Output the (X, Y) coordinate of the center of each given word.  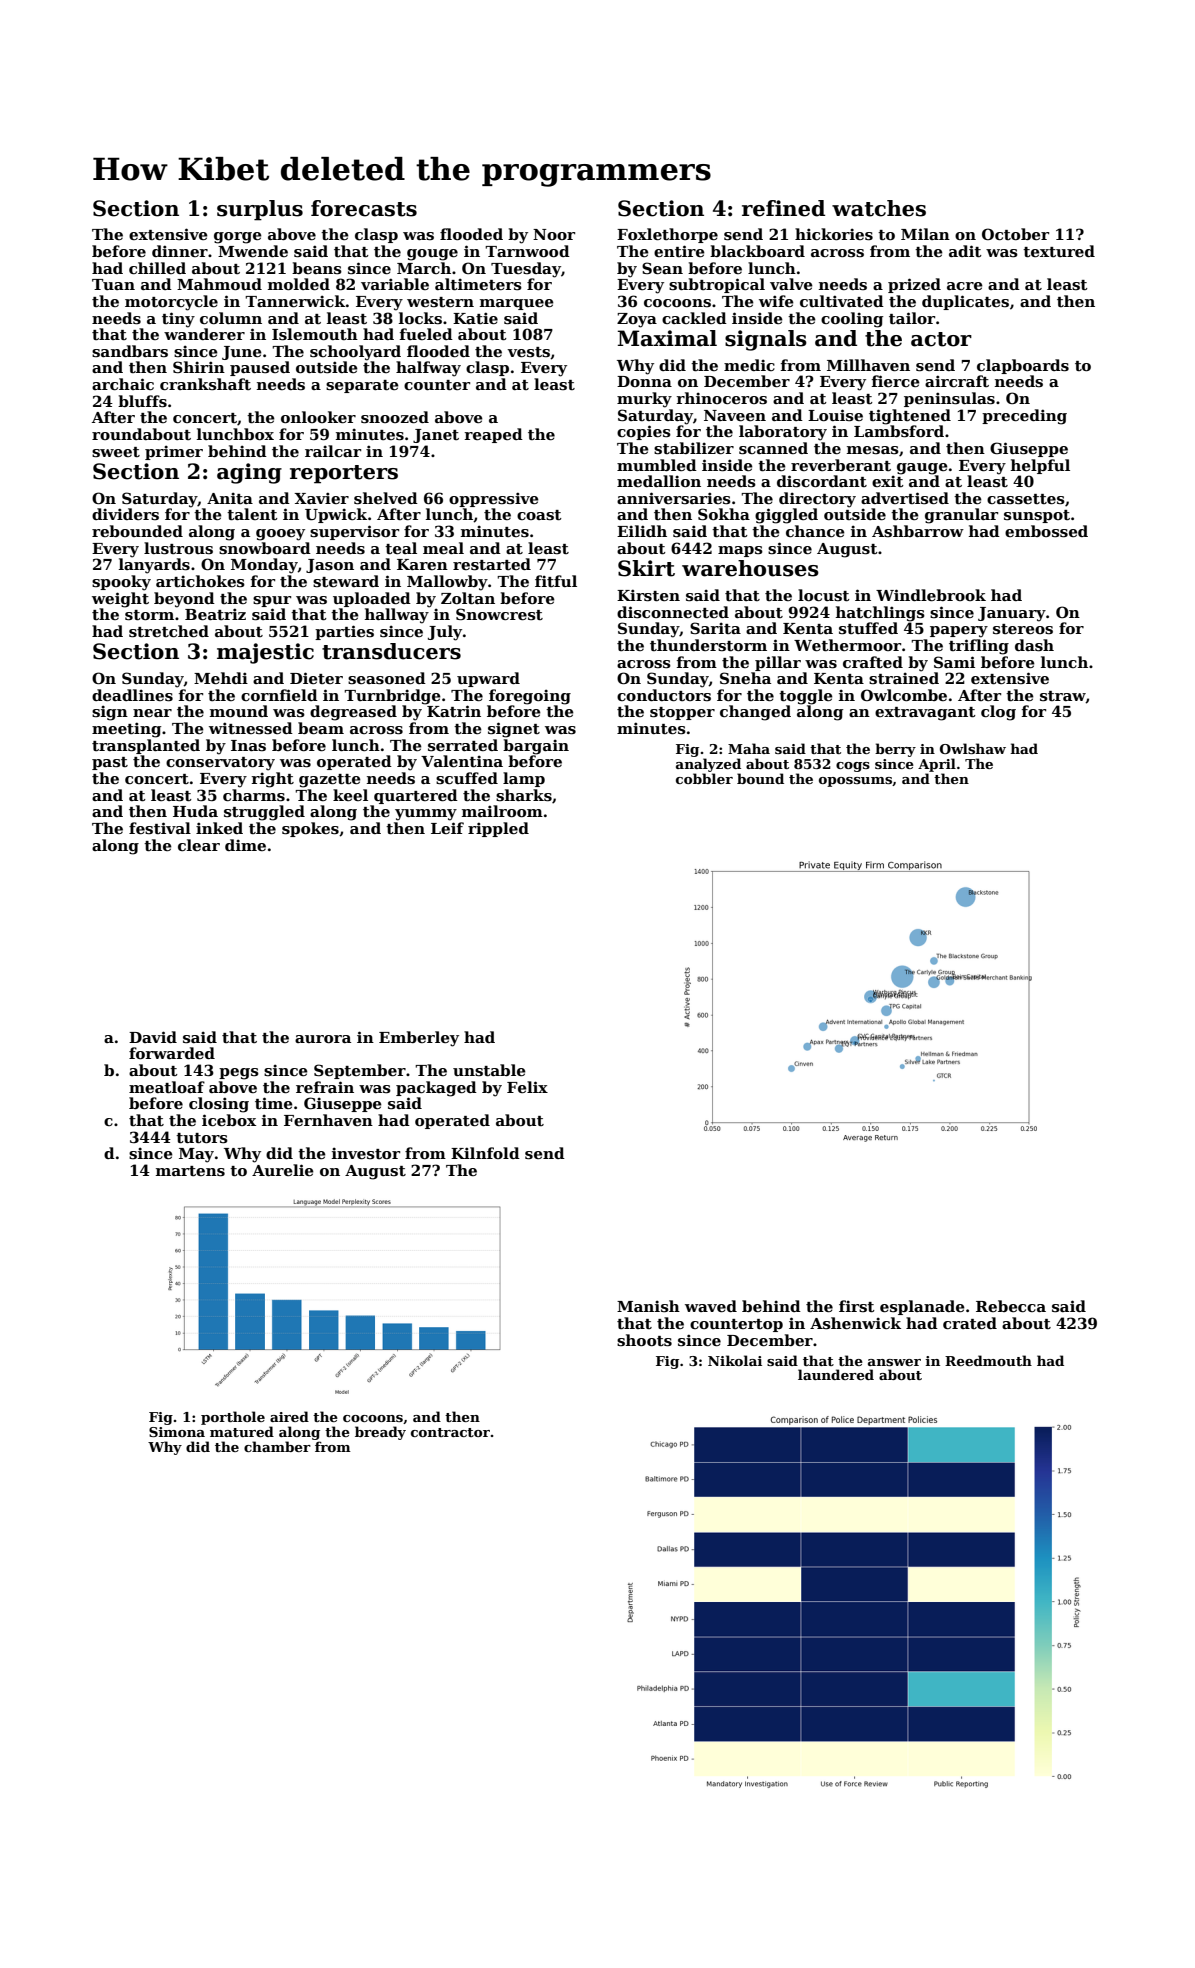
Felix (527, 1087)
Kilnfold (485, 1153)
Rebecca (1011, 1306)
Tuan (113, 284)
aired (289, 1416)
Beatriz (215, 614)
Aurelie (283, 1170)
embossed (1046, 531)
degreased (353, 713)
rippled (498, 829)
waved (711, 1306)
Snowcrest (499, 614)
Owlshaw (973, 748)
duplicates (965, 302)
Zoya (637, 320)
